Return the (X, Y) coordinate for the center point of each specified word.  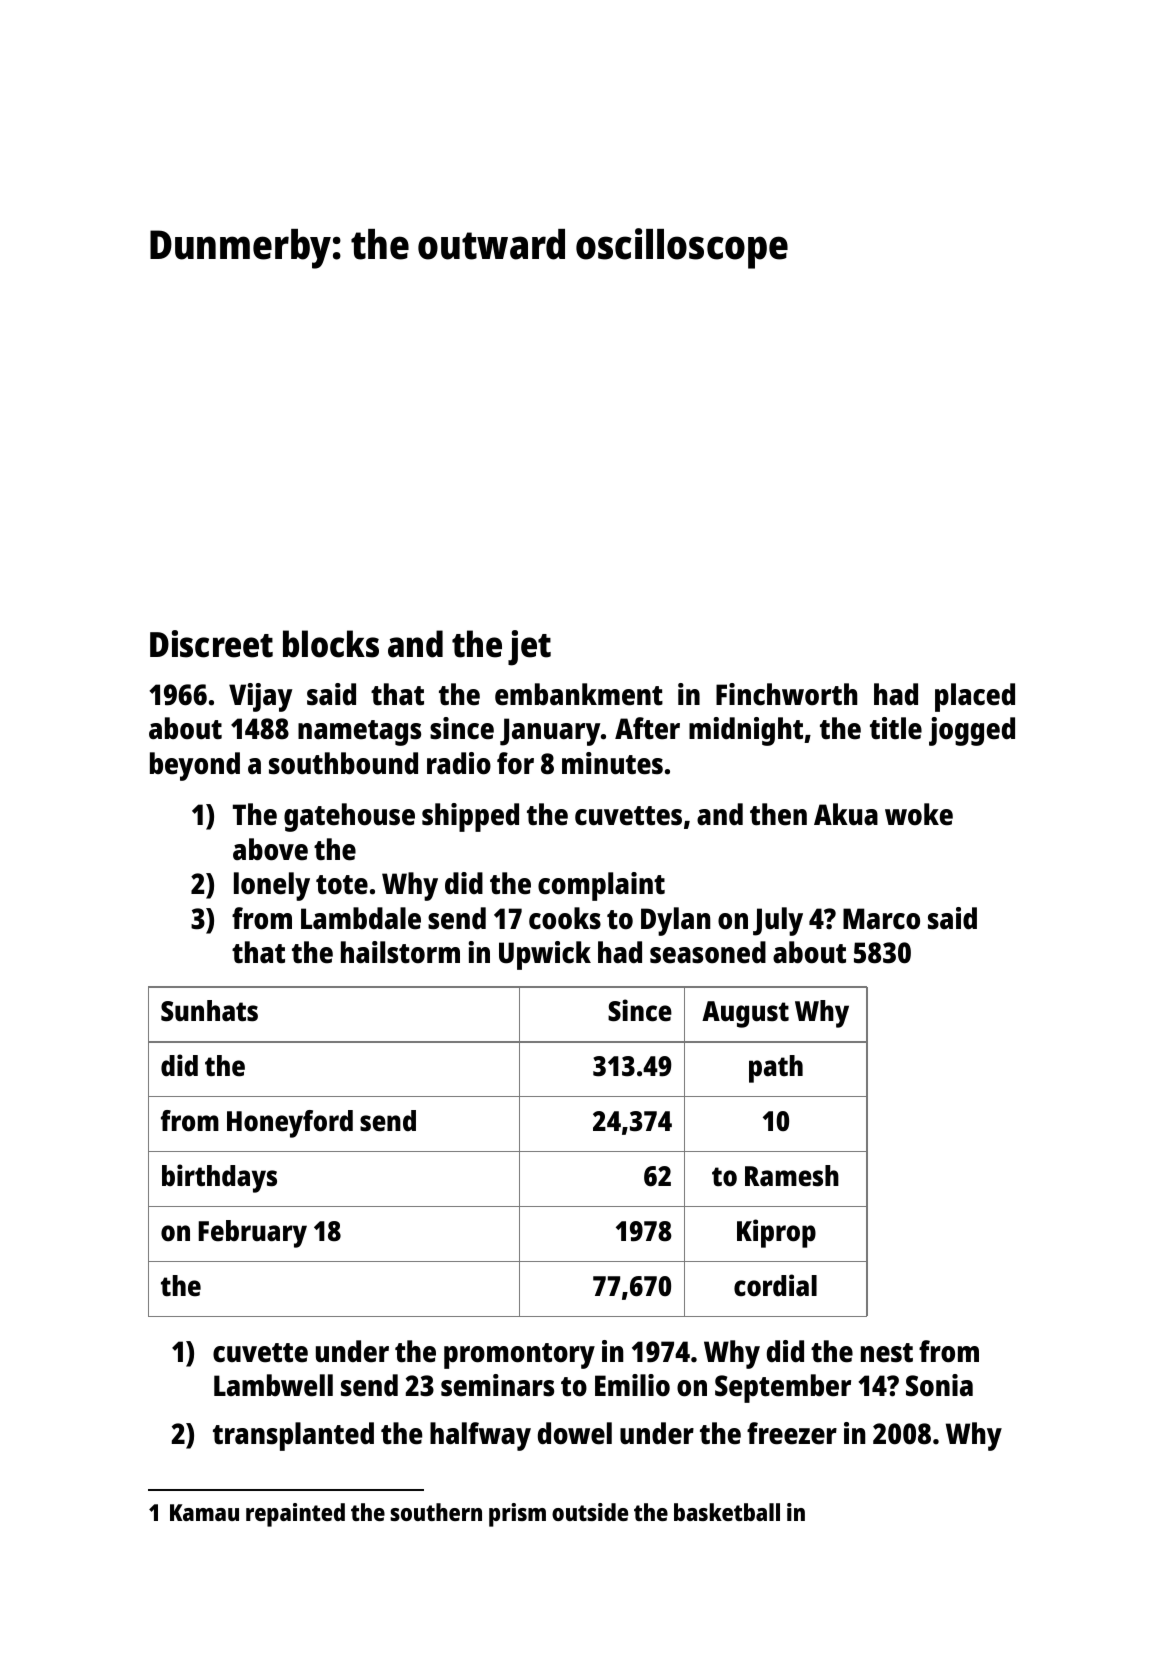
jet (529, 648)
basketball (727, 1512)
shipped (470, 817)
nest (887, 1353)
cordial (775, 1285)
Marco (881, 919)
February (253, 1234)
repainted (295, 1515)
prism (517, 1515)
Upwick (545, 955)
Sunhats (209, 1011)
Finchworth (786, 694)
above (270, 849)
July (778, 921)
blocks (331, 644)
